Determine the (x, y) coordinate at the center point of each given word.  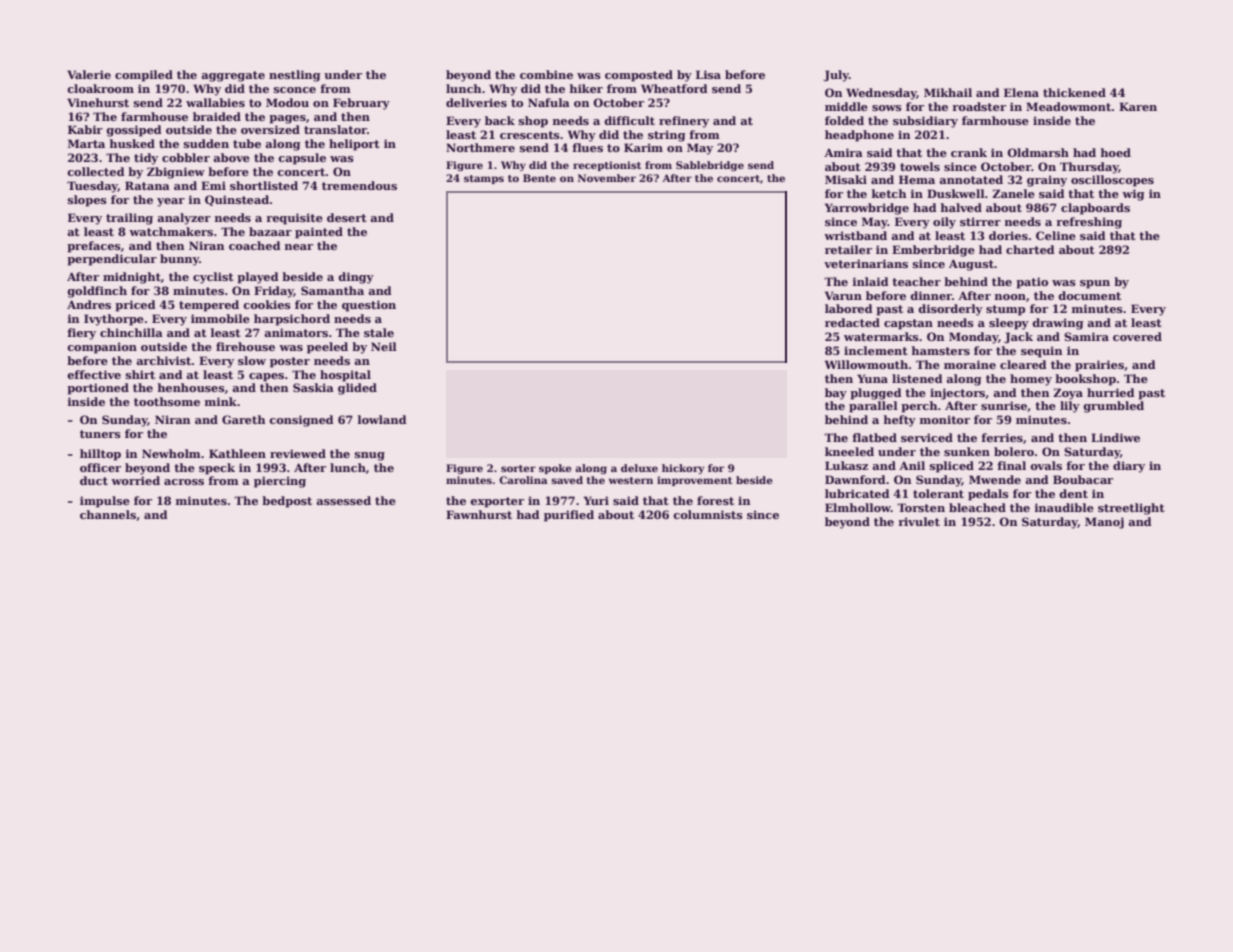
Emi (213, 185)
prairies (1099, 366)
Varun (843, 295)
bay (836, 394)
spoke (555, 469)
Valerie (89, 74)
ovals (1046, 465)
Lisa (708, 74)
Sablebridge (710, 166)
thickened (1074, 92)
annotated (971, 179)
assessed (343, 500)
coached (255, 245)
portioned (98, 389)
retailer (848, 249)
